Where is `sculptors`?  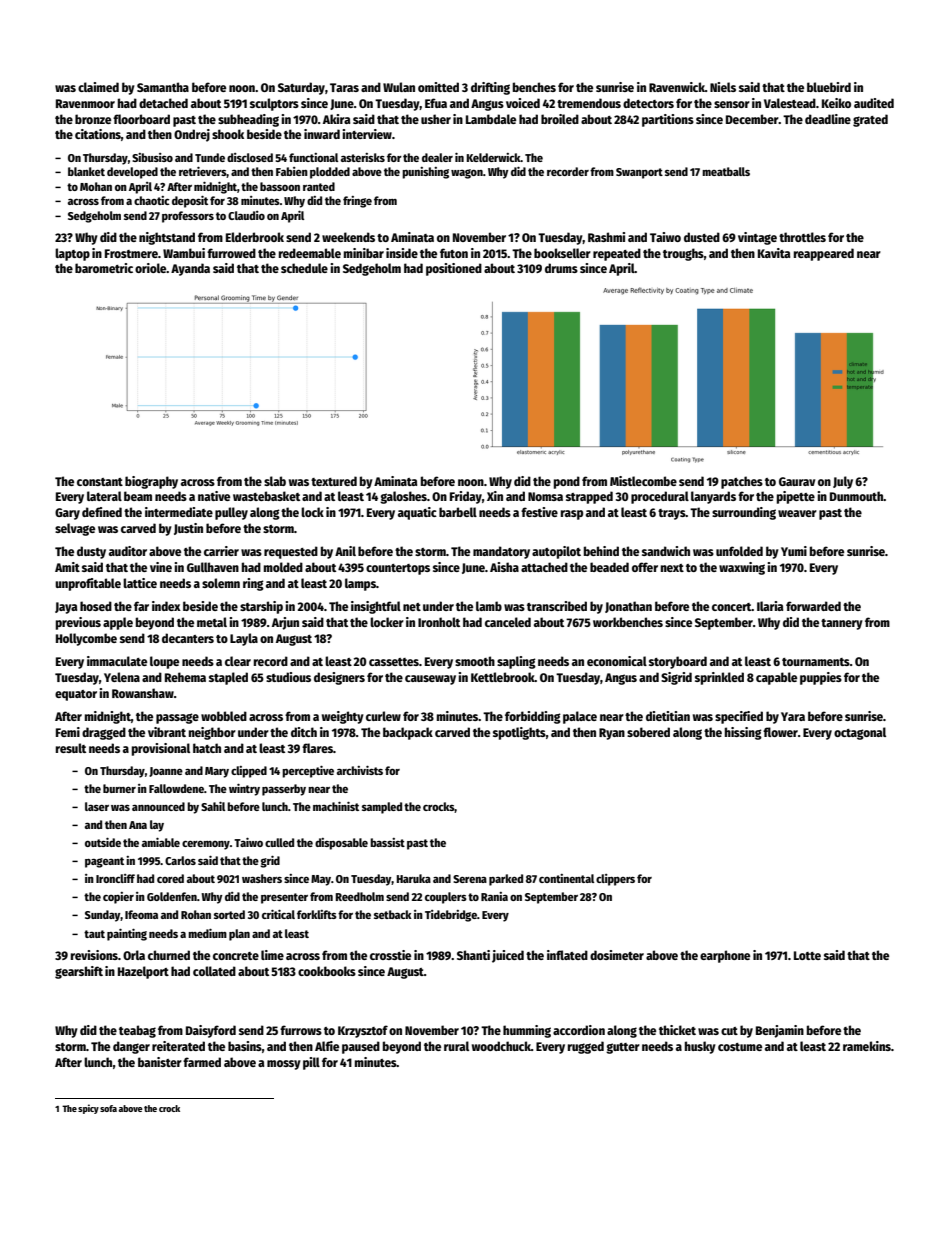 sculptors is located at coordinates (274, 104).
